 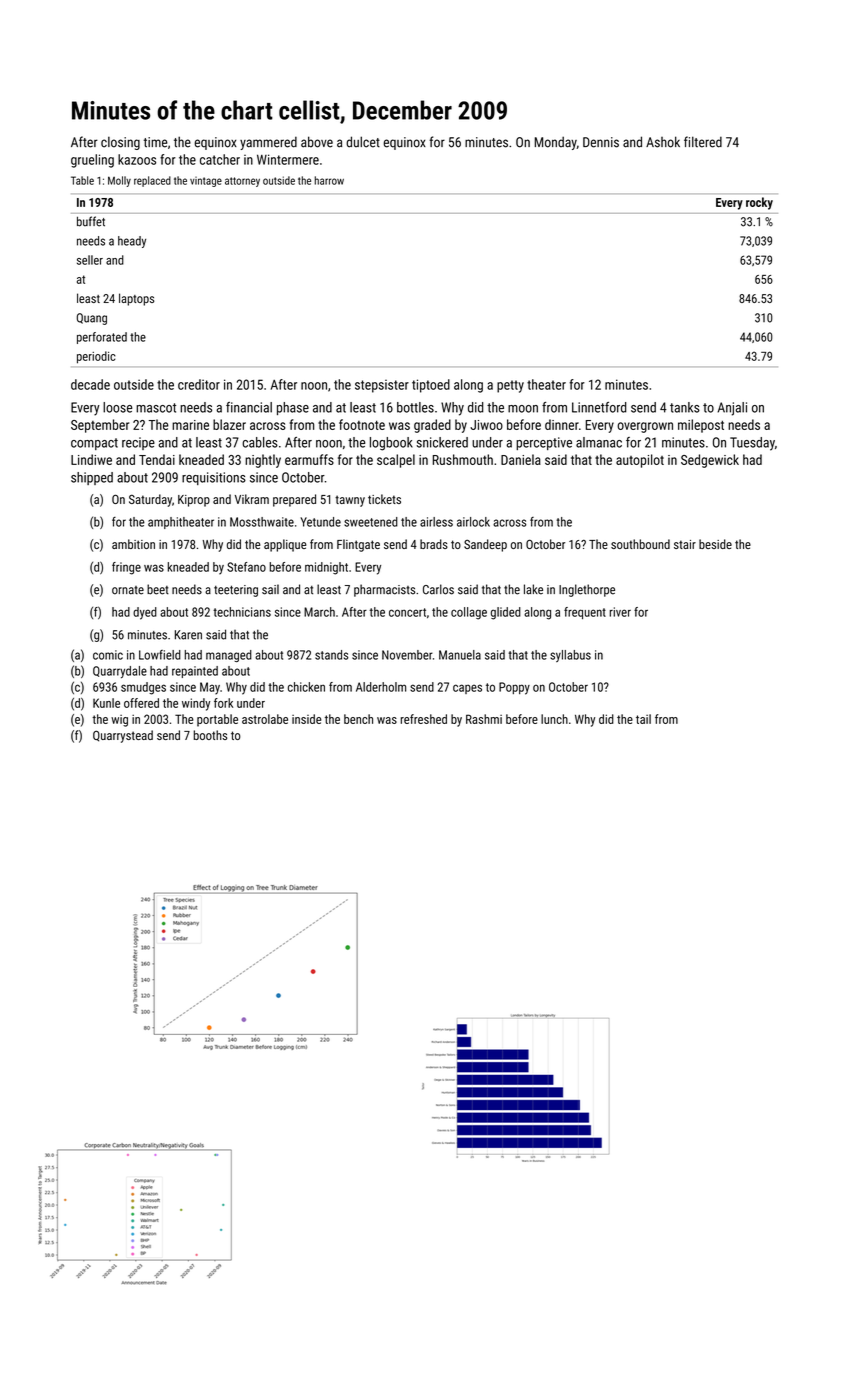 I want to click on decade, so click(x=90, y=384).
